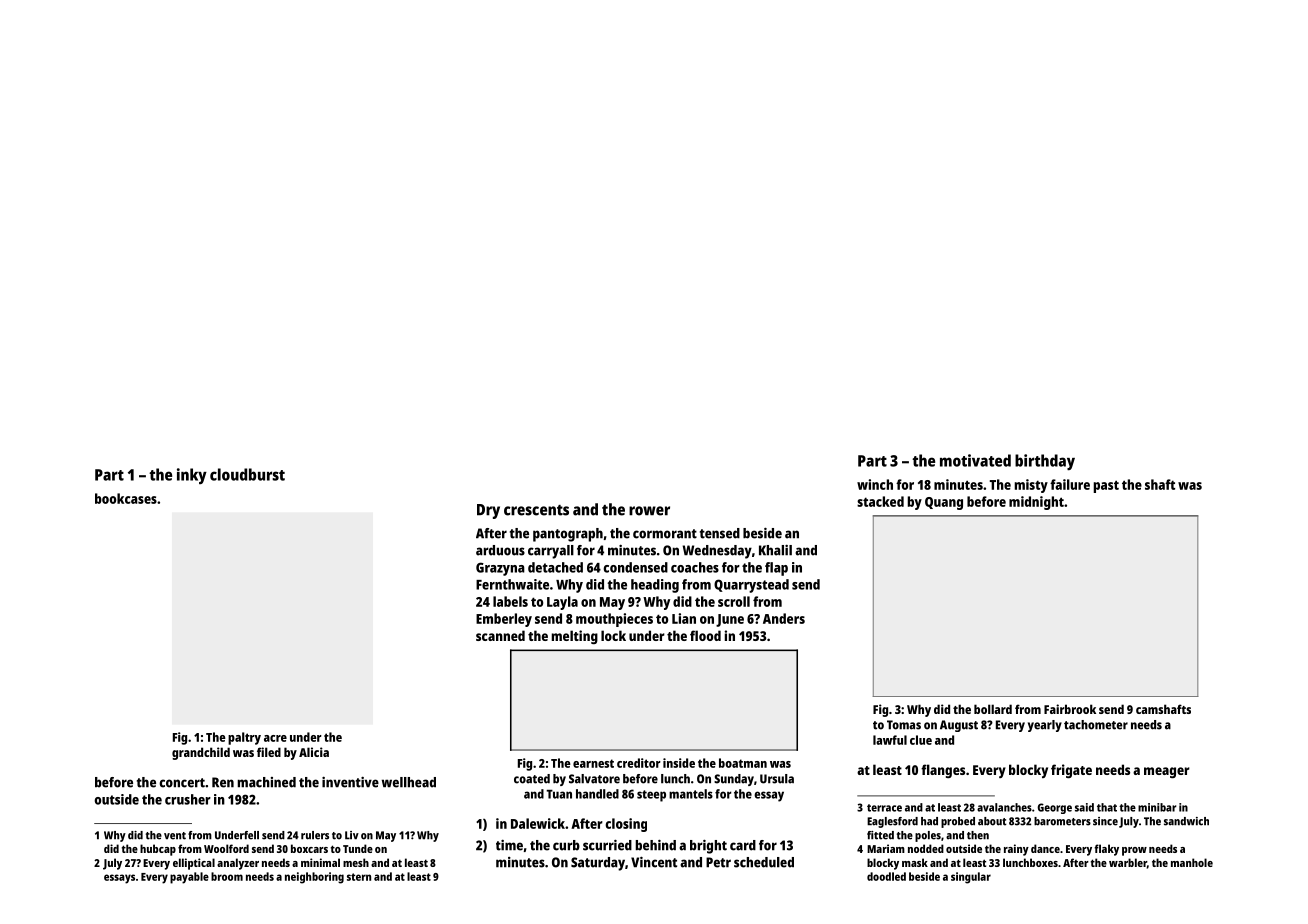  What do you see at coordinates (1045, 462) in the document?
I see `birthday` at bounding box center [1045, 462].
